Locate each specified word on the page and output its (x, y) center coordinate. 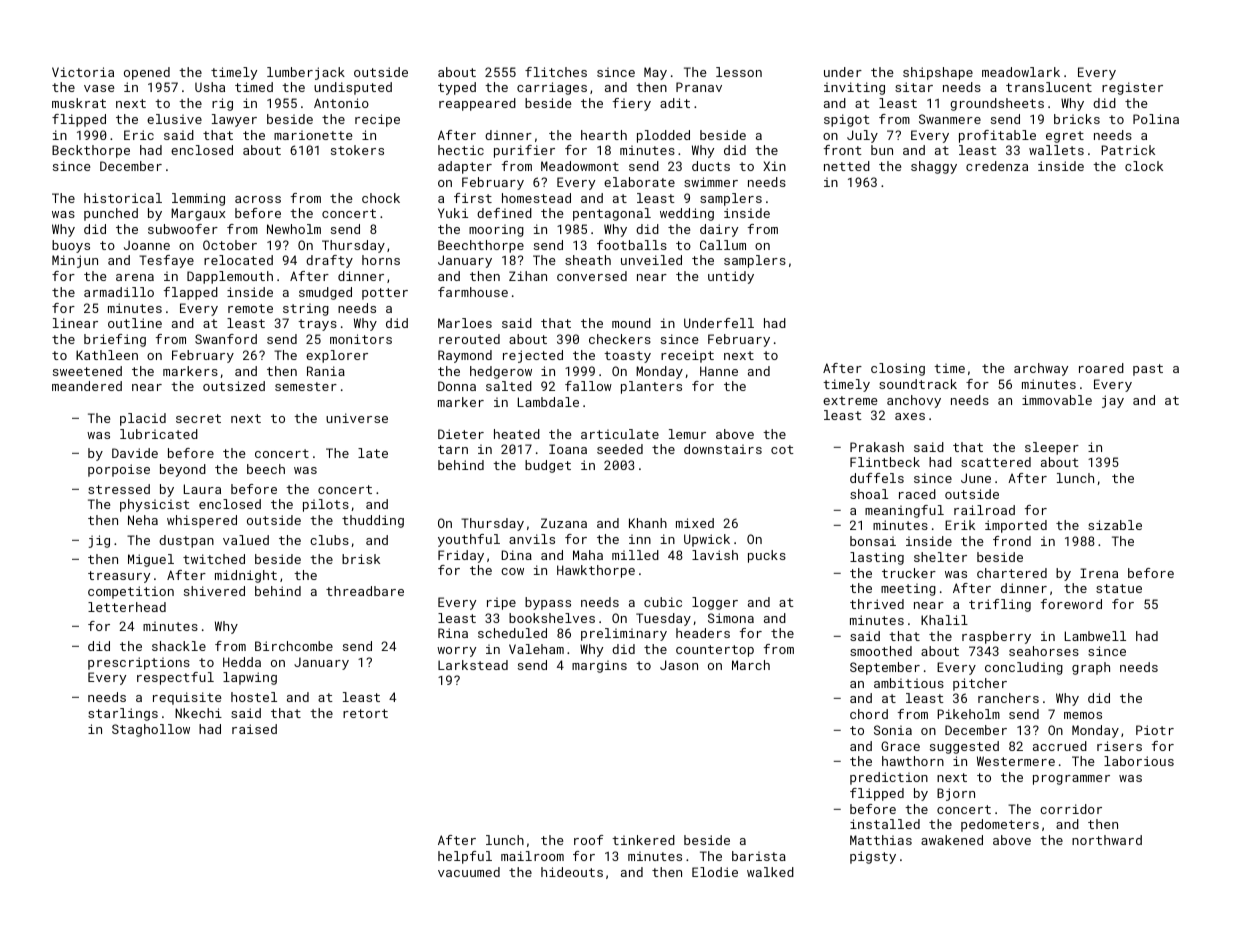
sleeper (1052, 448)
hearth (604, 135)
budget (548, 466)
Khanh (648, 523)
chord (869, 714)
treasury (119, 577)
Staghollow (151, 730)
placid (143, 419)
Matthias (881, 840)
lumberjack (306, 73)
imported (1016, 526)
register (1132, 88)
